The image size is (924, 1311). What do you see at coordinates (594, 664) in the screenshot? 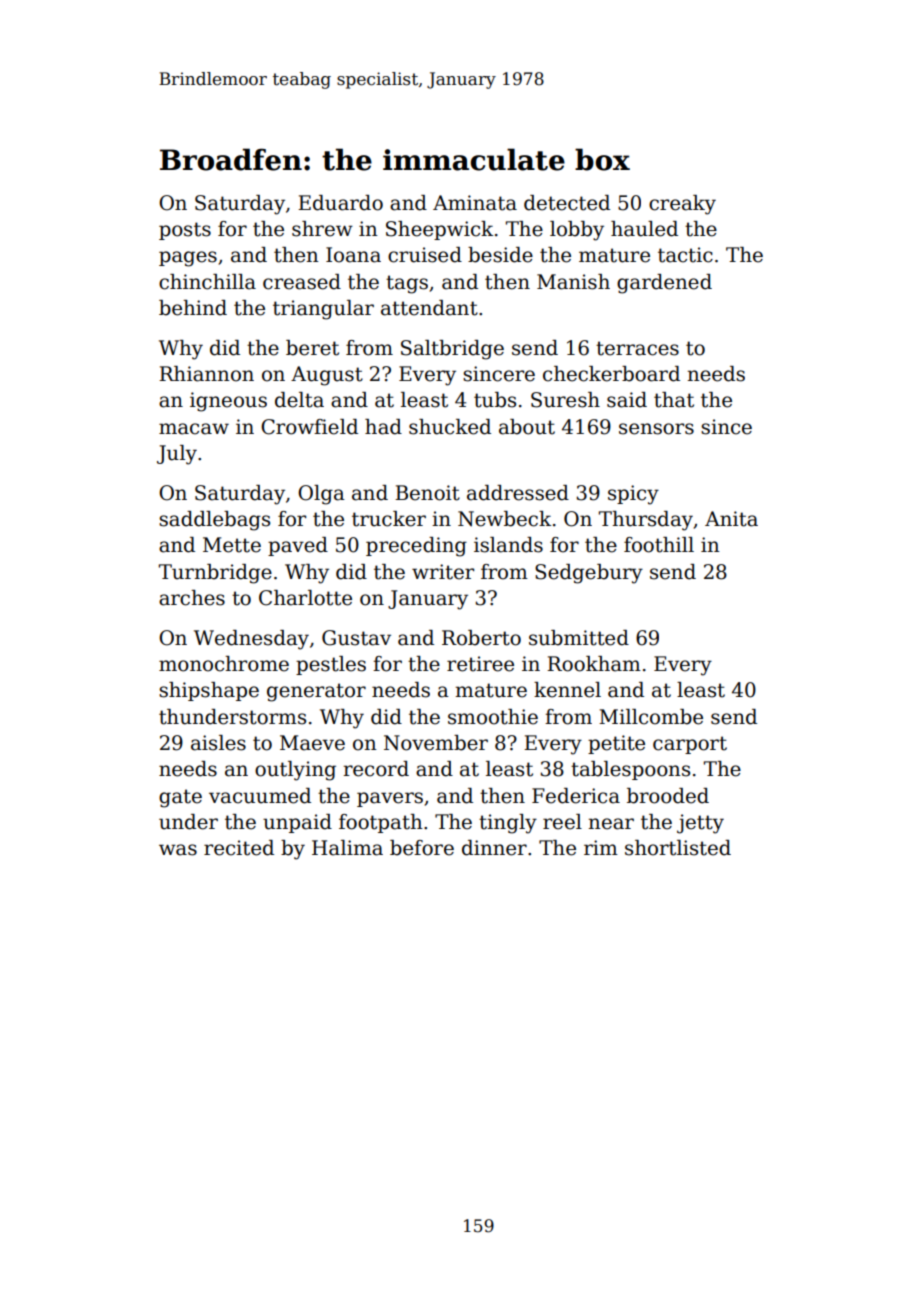
I see `Rookham` at bounding box center [594, 664].
